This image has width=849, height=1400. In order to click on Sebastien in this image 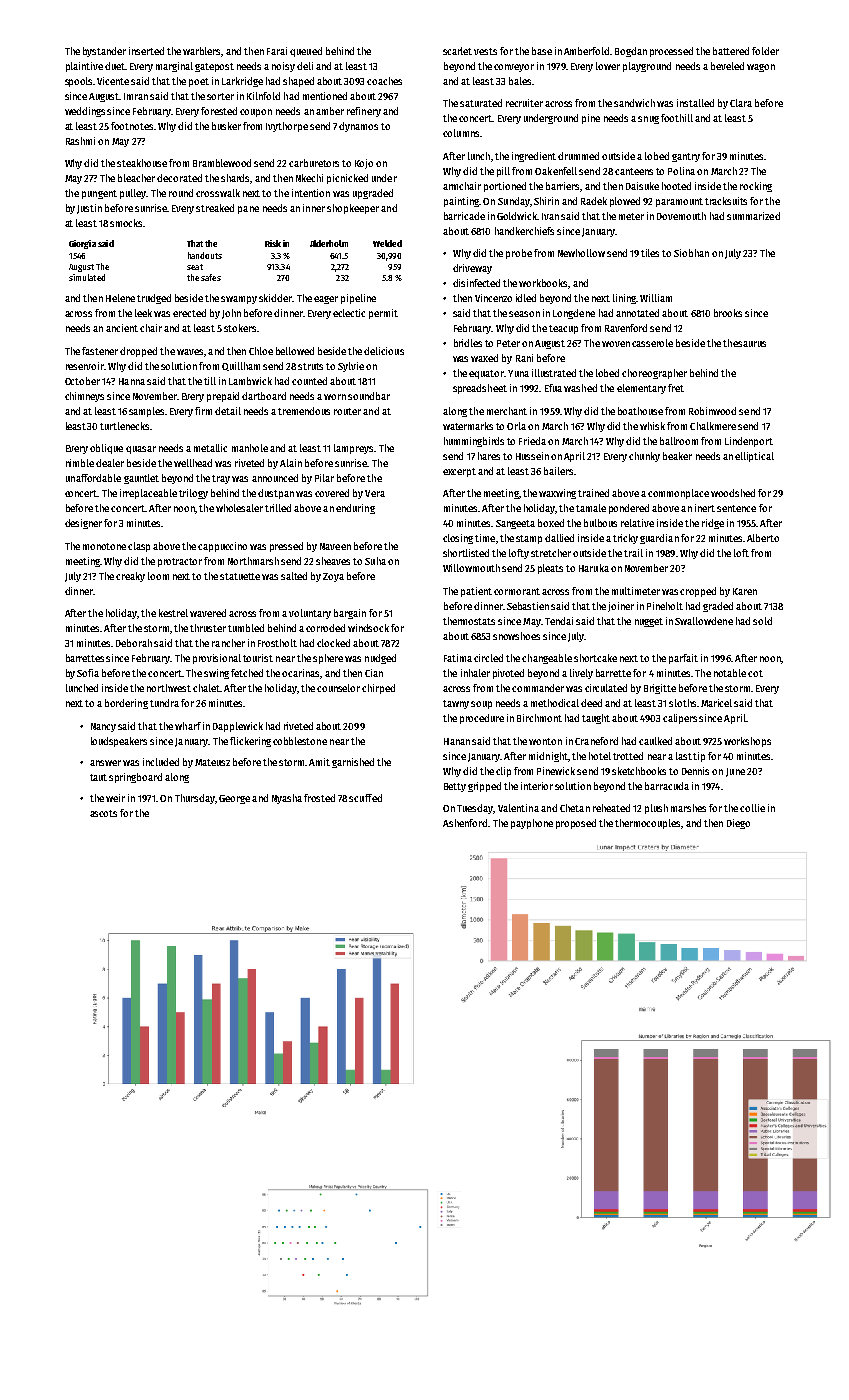, I will do `click(528, 606)`.
